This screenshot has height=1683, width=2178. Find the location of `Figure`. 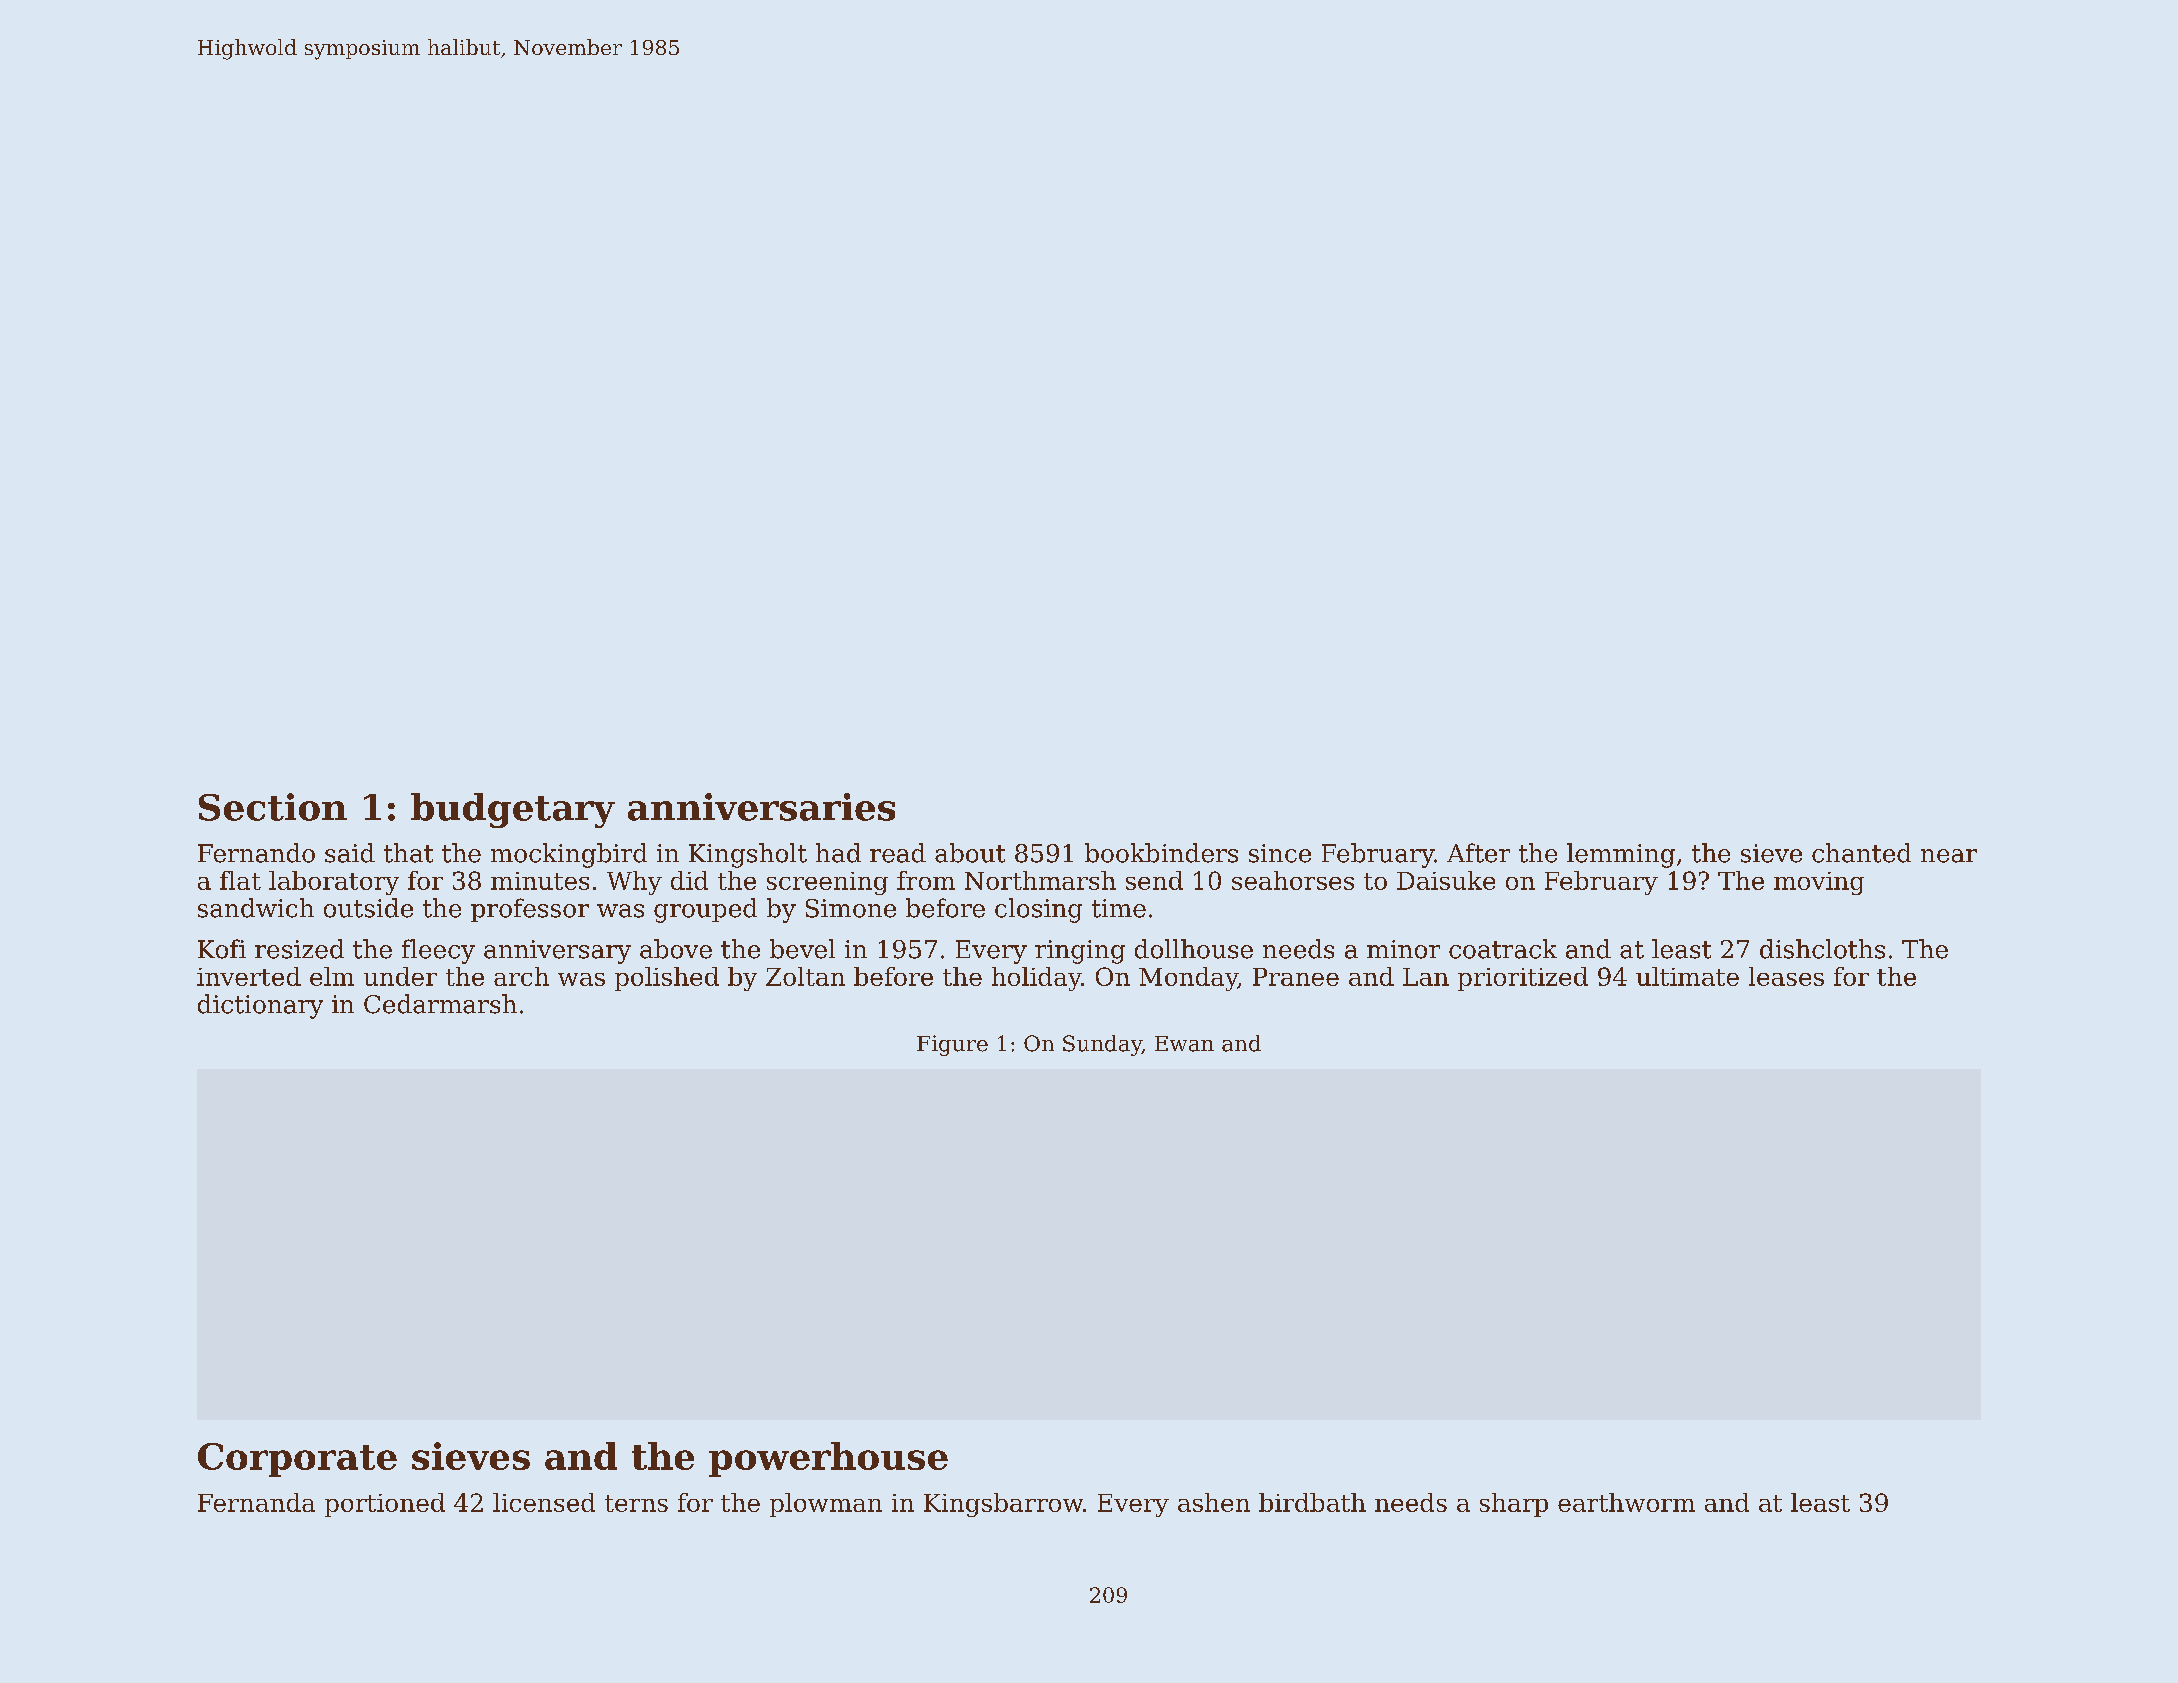

Figure is located at coordinates (952, 1045).
